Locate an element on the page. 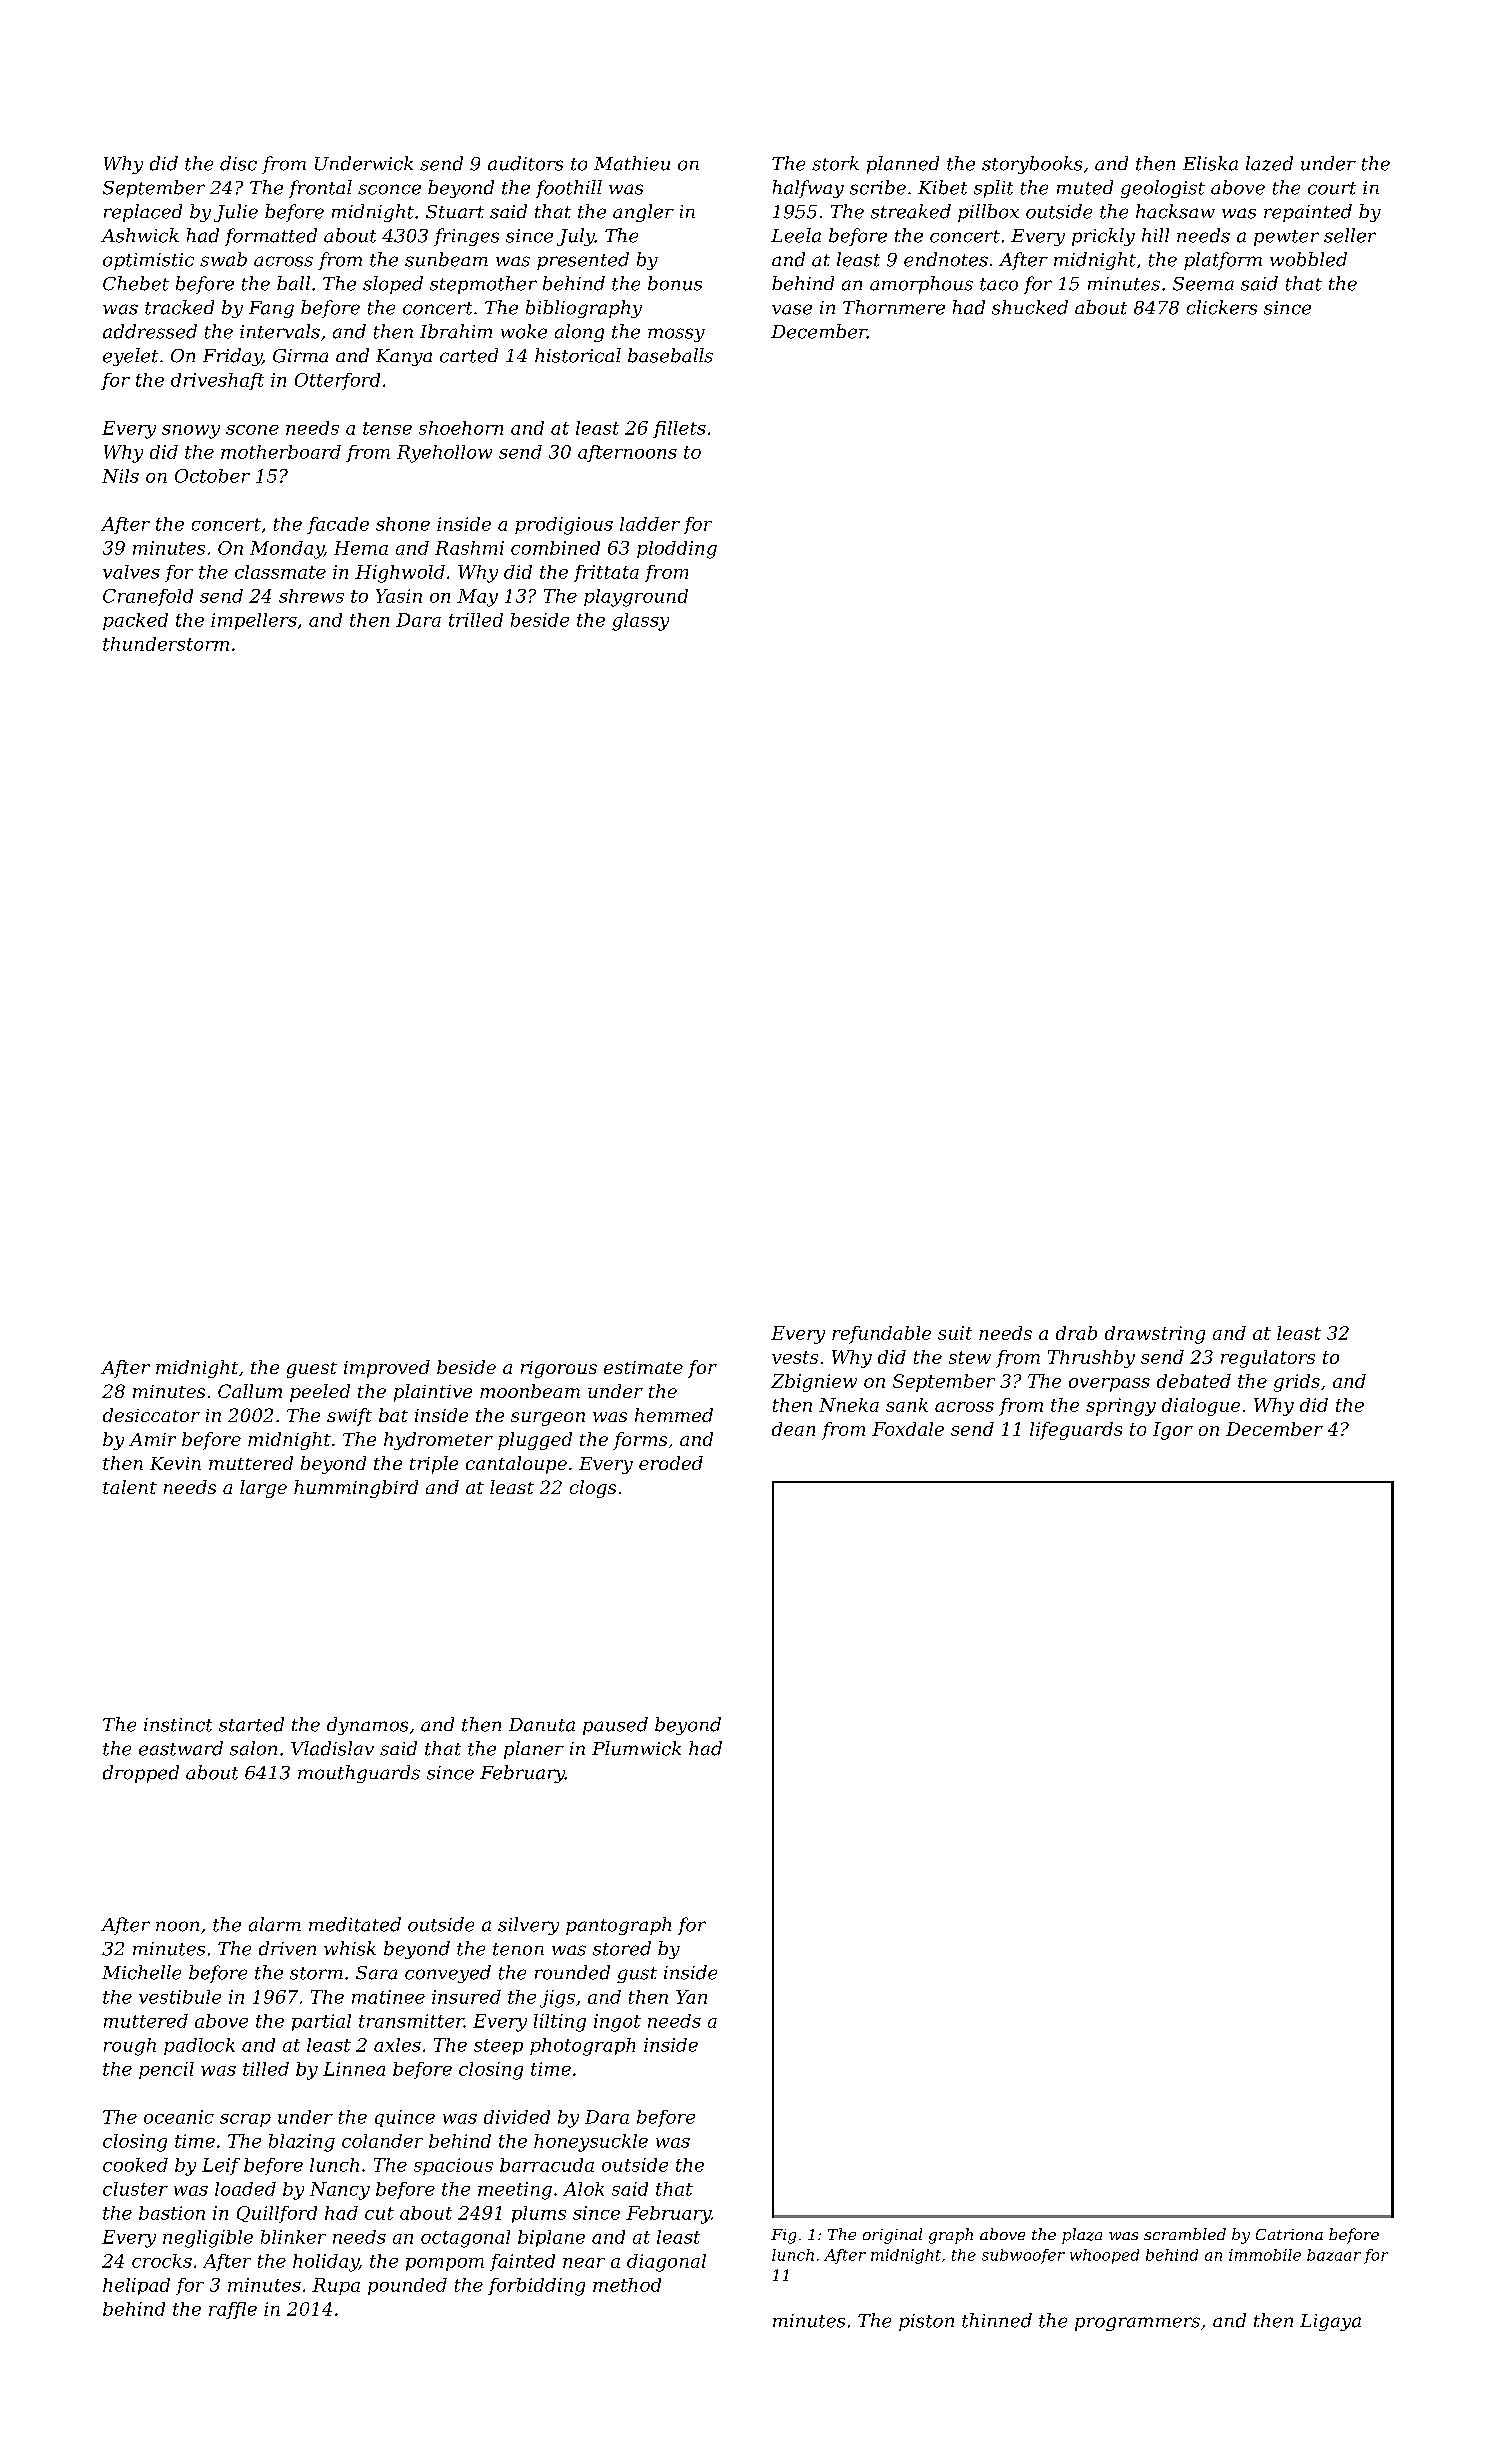 The image size is (1496, 2464). playground is located at coordinates (636, 598).
